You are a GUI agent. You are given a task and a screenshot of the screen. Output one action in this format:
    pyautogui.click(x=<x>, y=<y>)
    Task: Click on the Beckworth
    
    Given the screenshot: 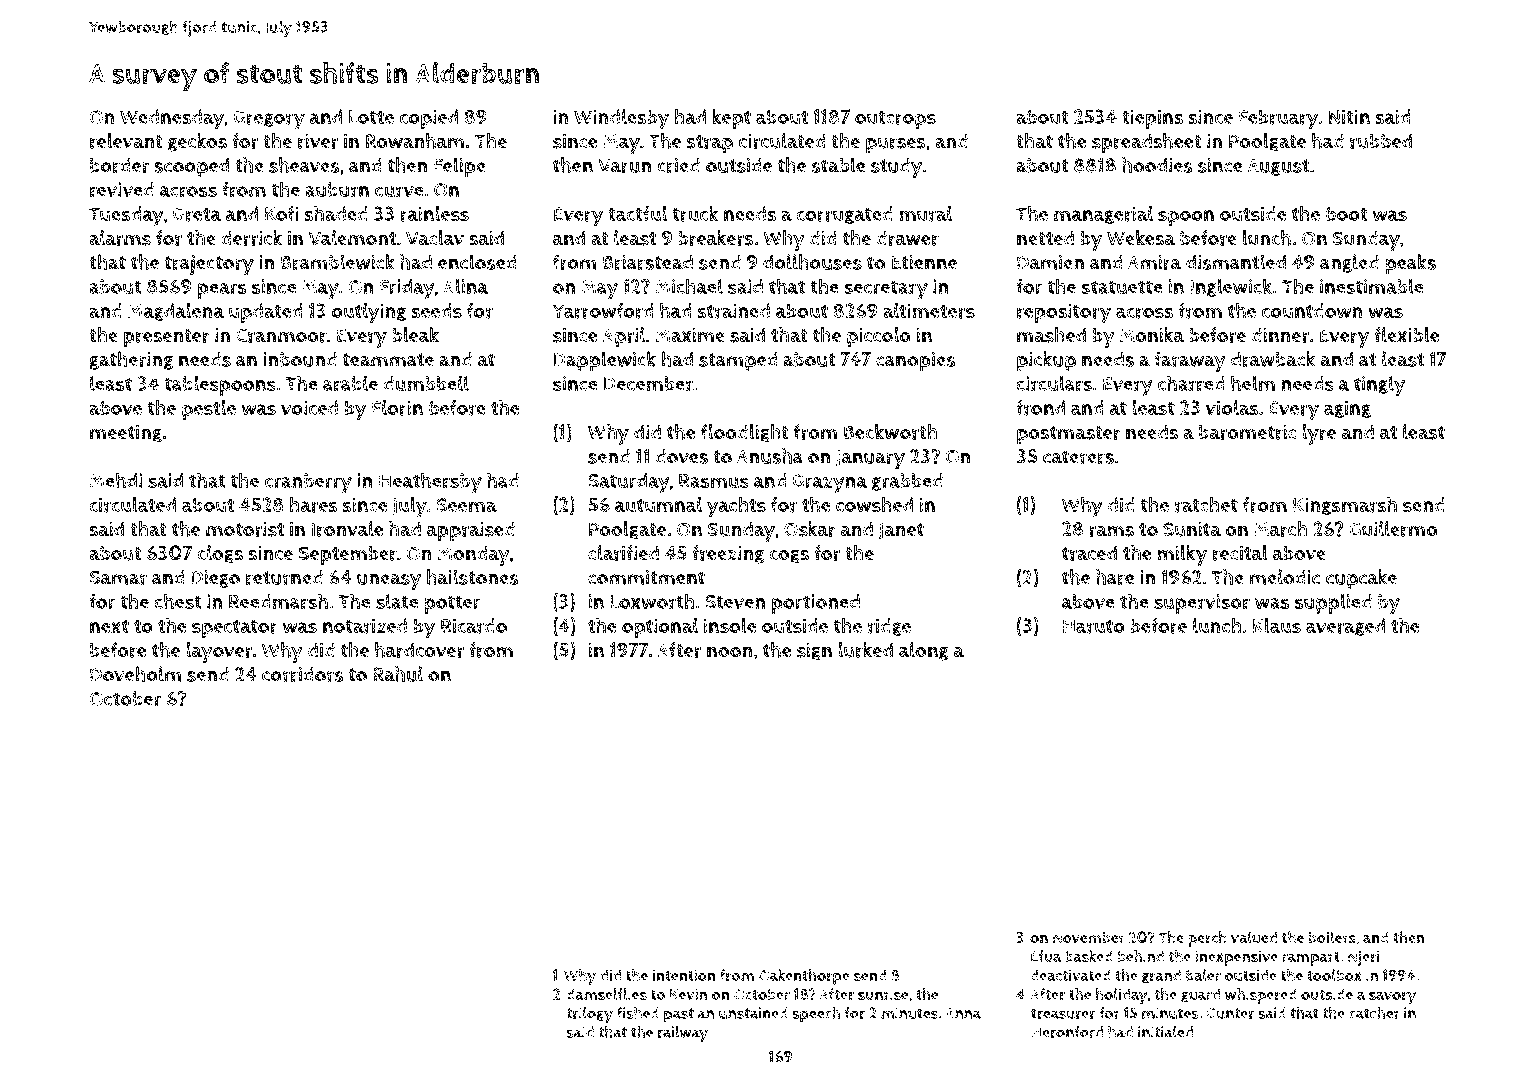 What is the action you would take?
    pyautogui.click(x=890, y=432)
